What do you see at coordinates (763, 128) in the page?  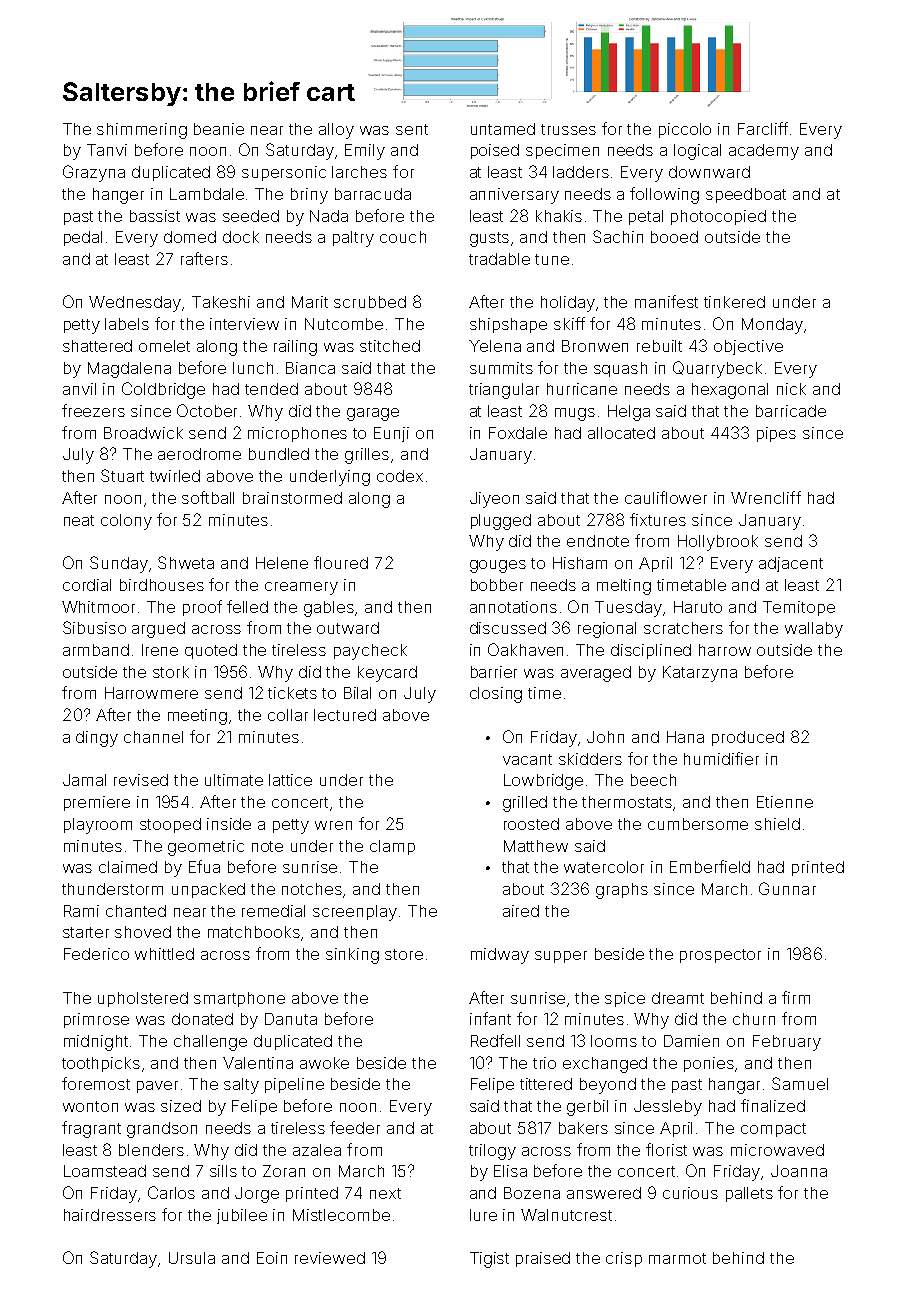 I see `Farcliff` at bounding box center [763, 128].
